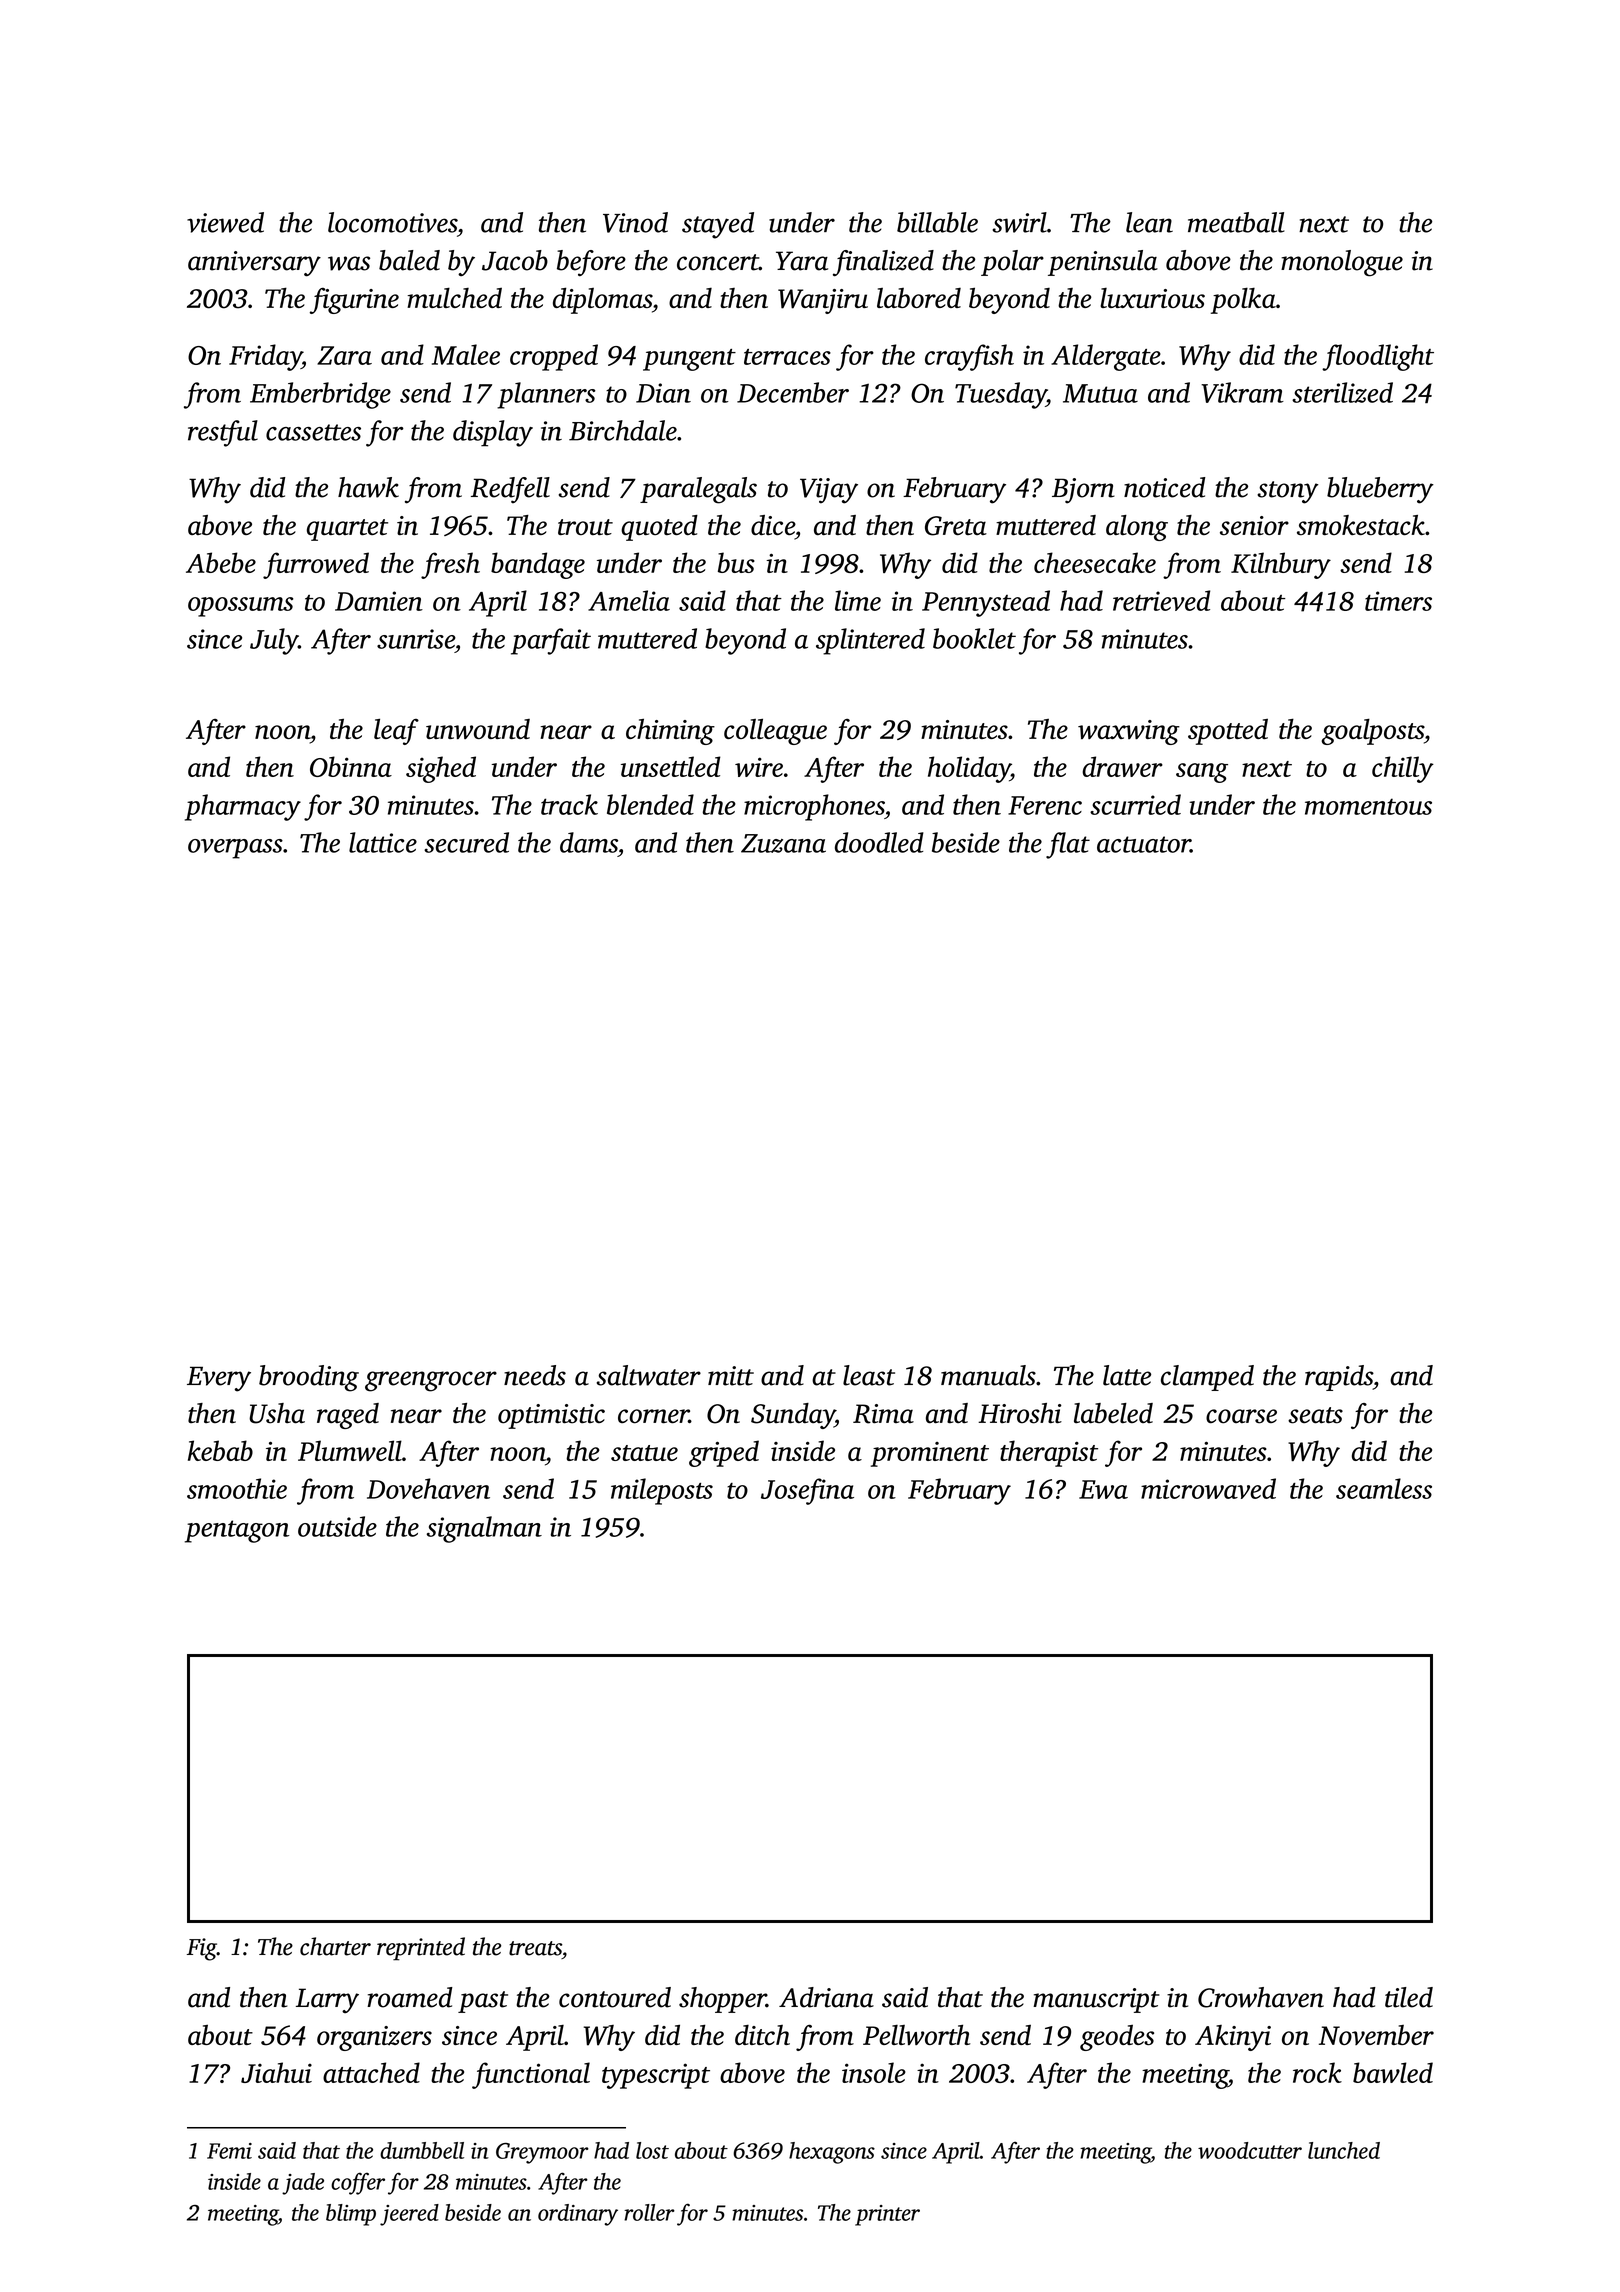 The height and width of the screenshot is (2292, 1620). Describe the element at coordinates (826, 1997) in the screenshot. I see `Adriana` at that location.
